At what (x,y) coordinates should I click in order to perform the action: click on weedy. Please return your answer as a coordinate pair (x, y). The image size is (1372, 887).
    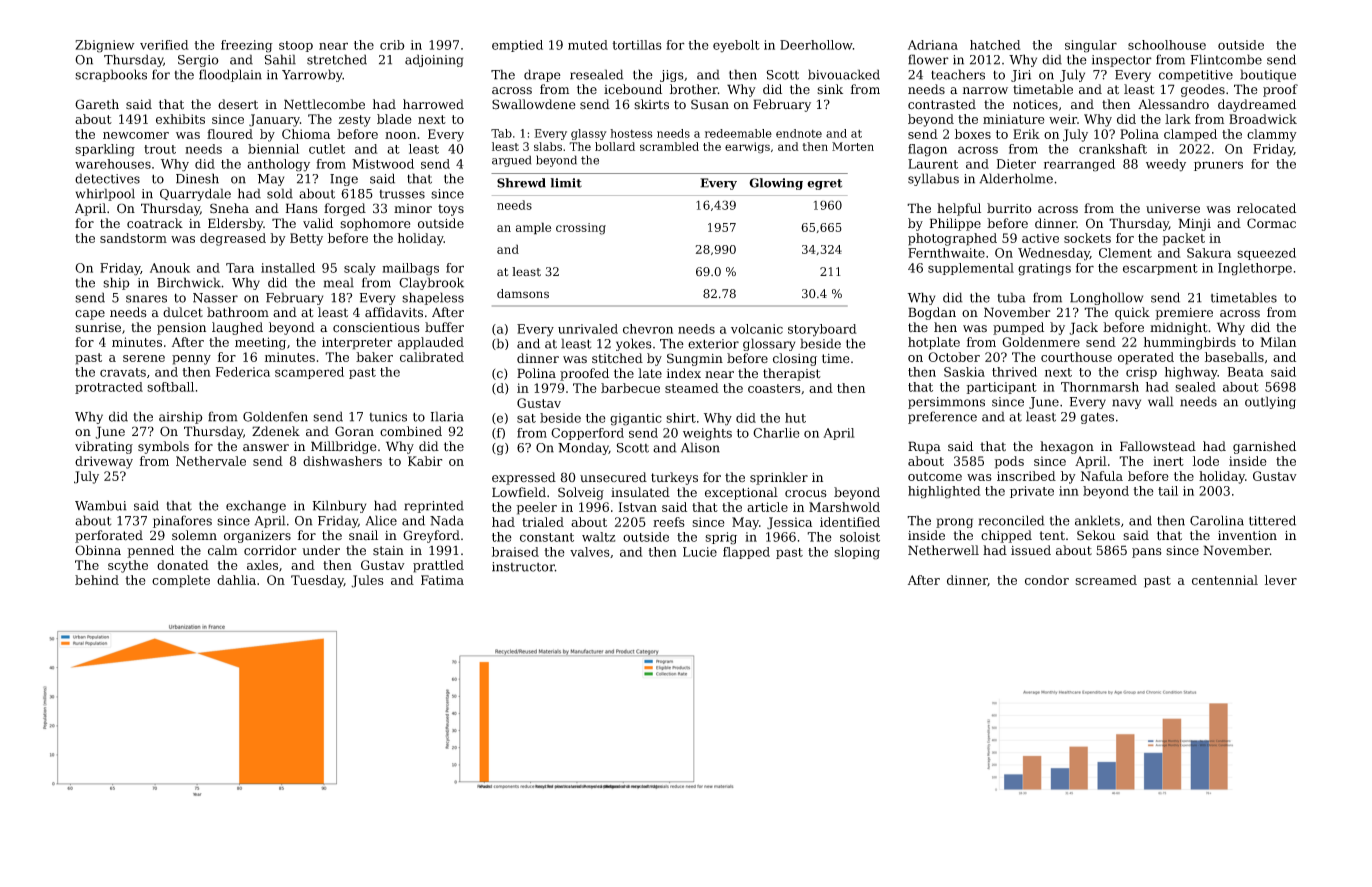
    Looking at the image, I should click on (1166, 165).
